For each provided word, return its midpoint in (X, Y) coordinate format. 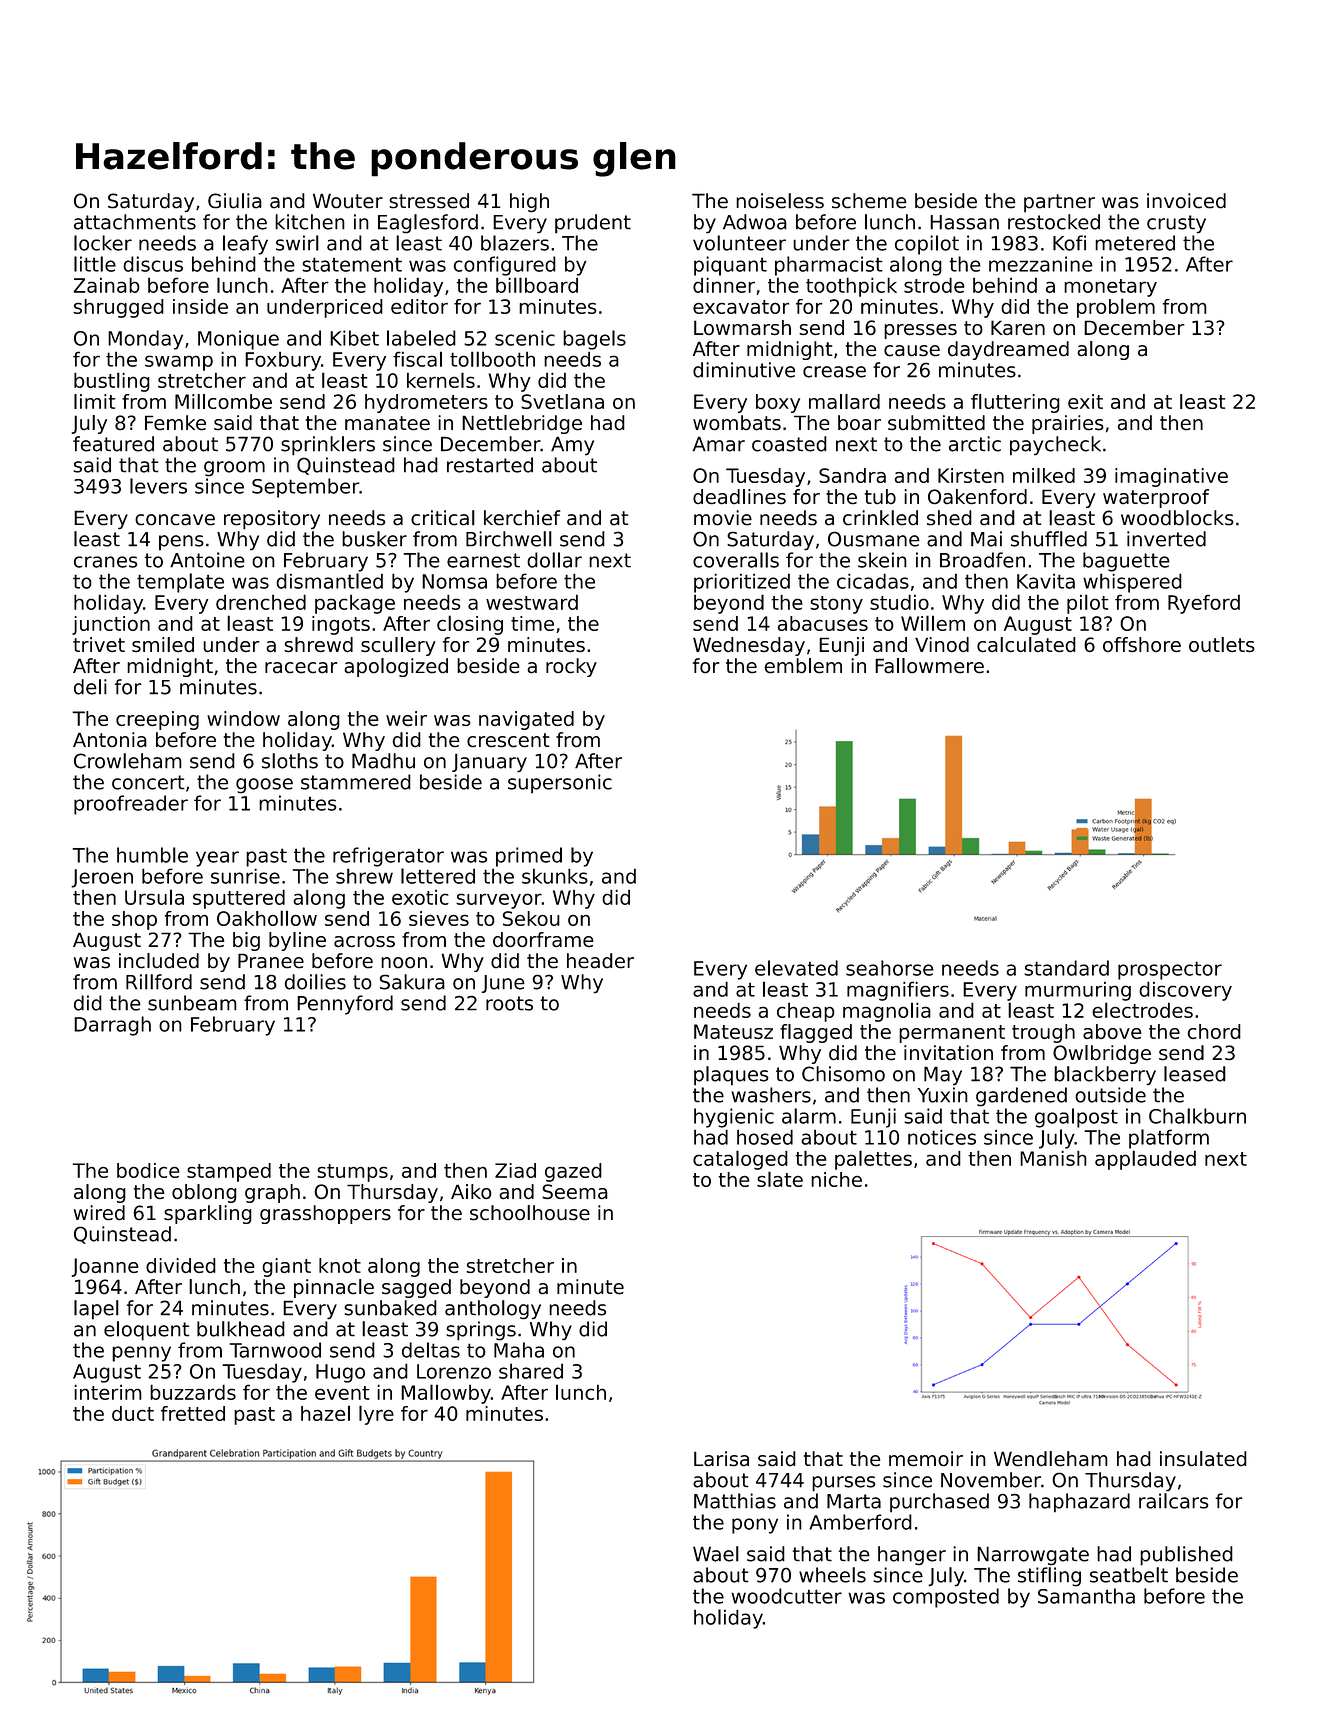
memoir (926, 1458)
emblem (803, 665)
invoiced (1186, 201)
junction (111, 625)
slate (780, 1179)
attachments (135, 222)
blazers (515, 243)
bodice (148, 1170)
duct (133, 1413)
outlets (1222, 644)
